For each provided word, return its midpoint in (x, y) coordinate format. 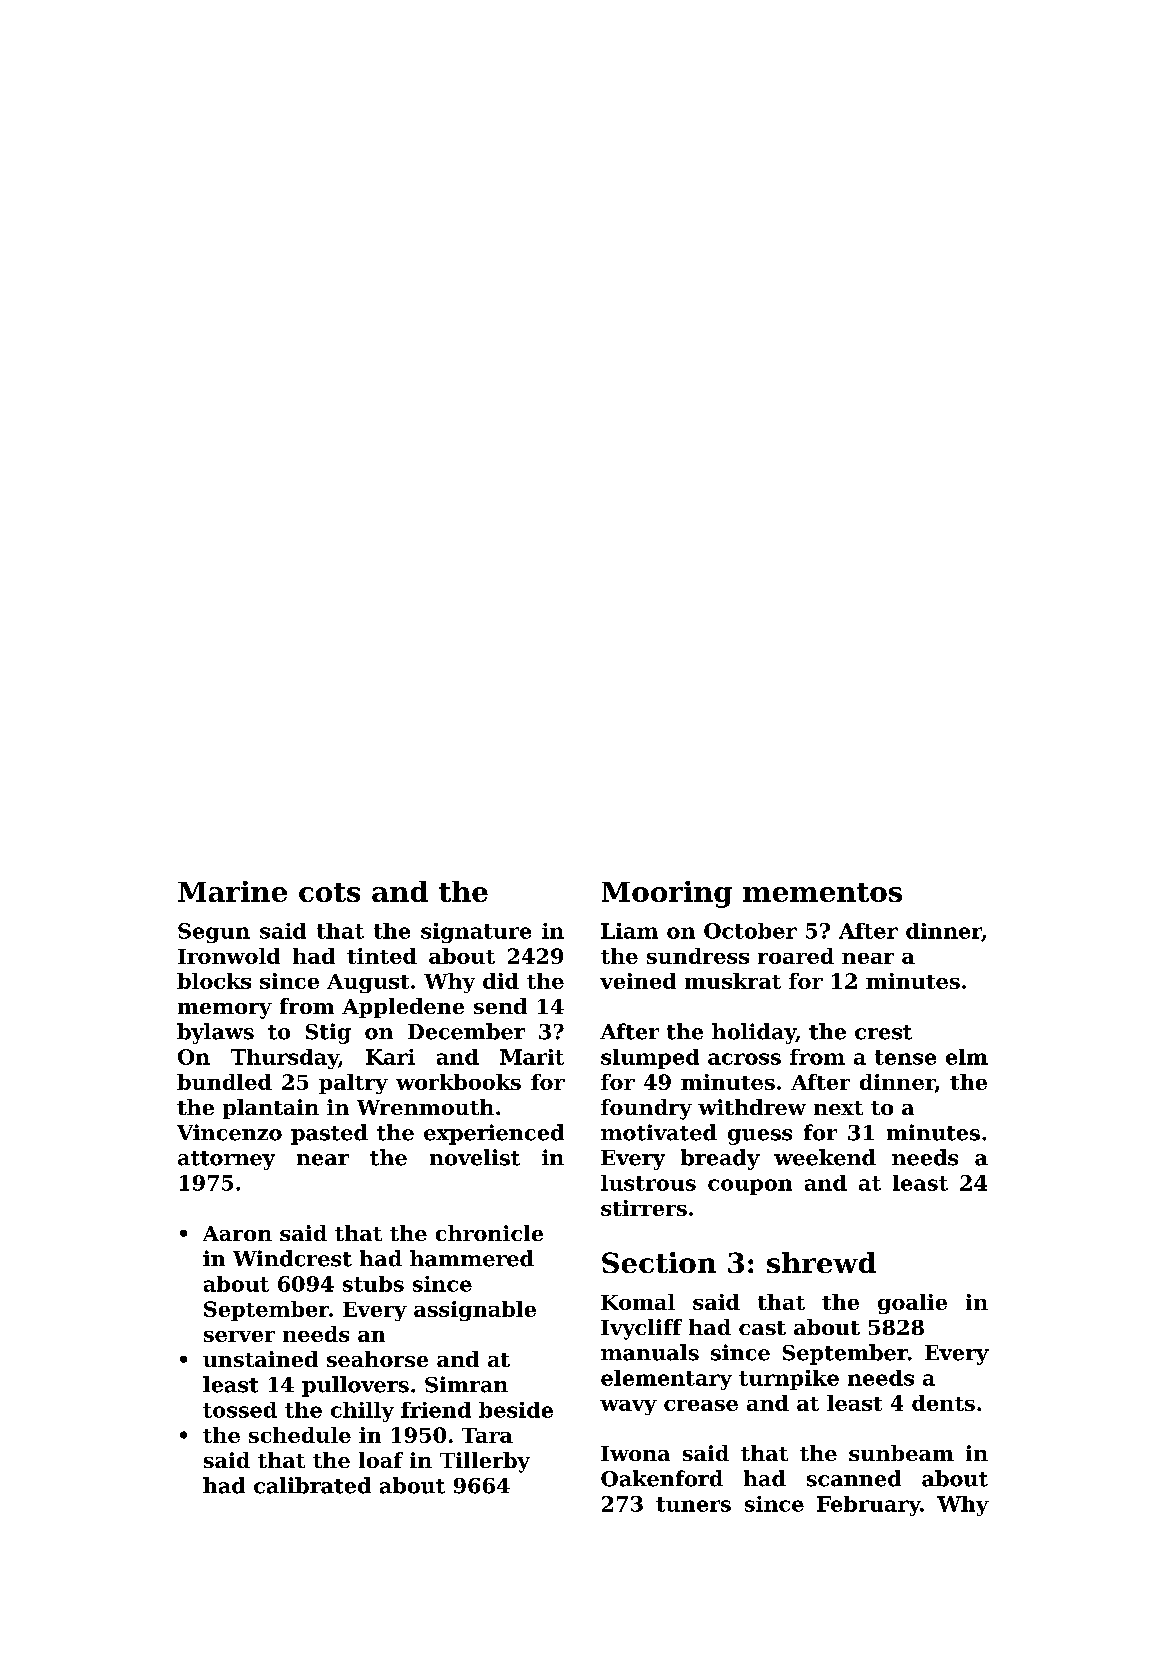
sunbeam (901, 1453)
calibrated (312, 1485)
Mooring (667, 894)
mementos (822, 892)
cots (329, 892)
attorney (226, 1160)
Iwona (635, 1453)
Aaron (237, 1233)
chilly (362, 1412)
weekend (825, 1157)
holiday (754, 1033)
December (466, 1031)
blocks (214, 981)
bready (720, 1159)
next (838, 1108)
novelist (475, 1157)
